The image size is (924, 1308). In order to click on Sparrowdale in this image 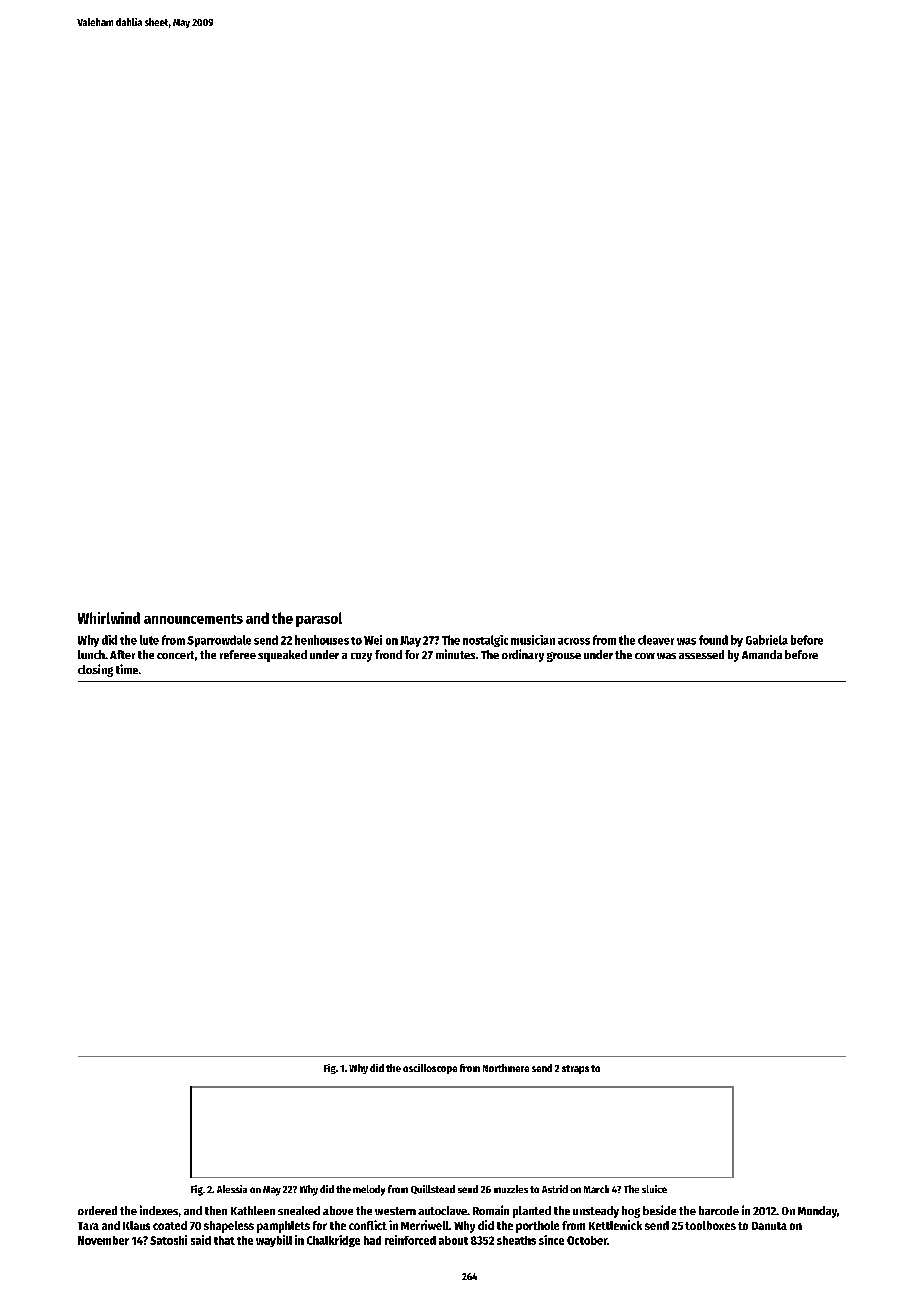, I will do `click(219, 641)`.
